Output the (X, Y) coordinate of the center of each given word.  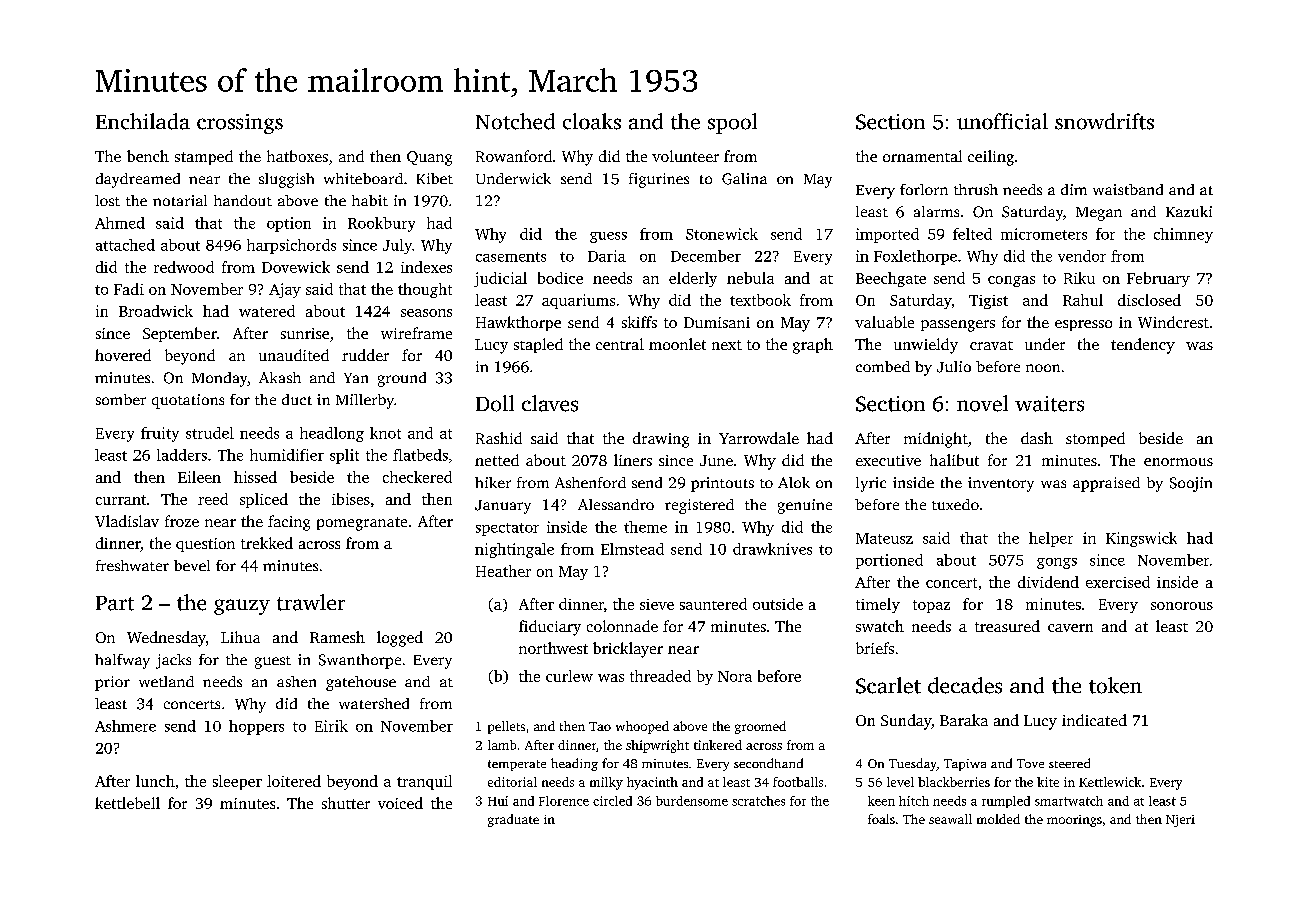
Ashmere (125, 726)
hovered (123, 355)
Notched (515, 121)
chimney (1183, 235)
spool (732, 123)
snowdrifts (1104, 121)
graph (813, 346)
